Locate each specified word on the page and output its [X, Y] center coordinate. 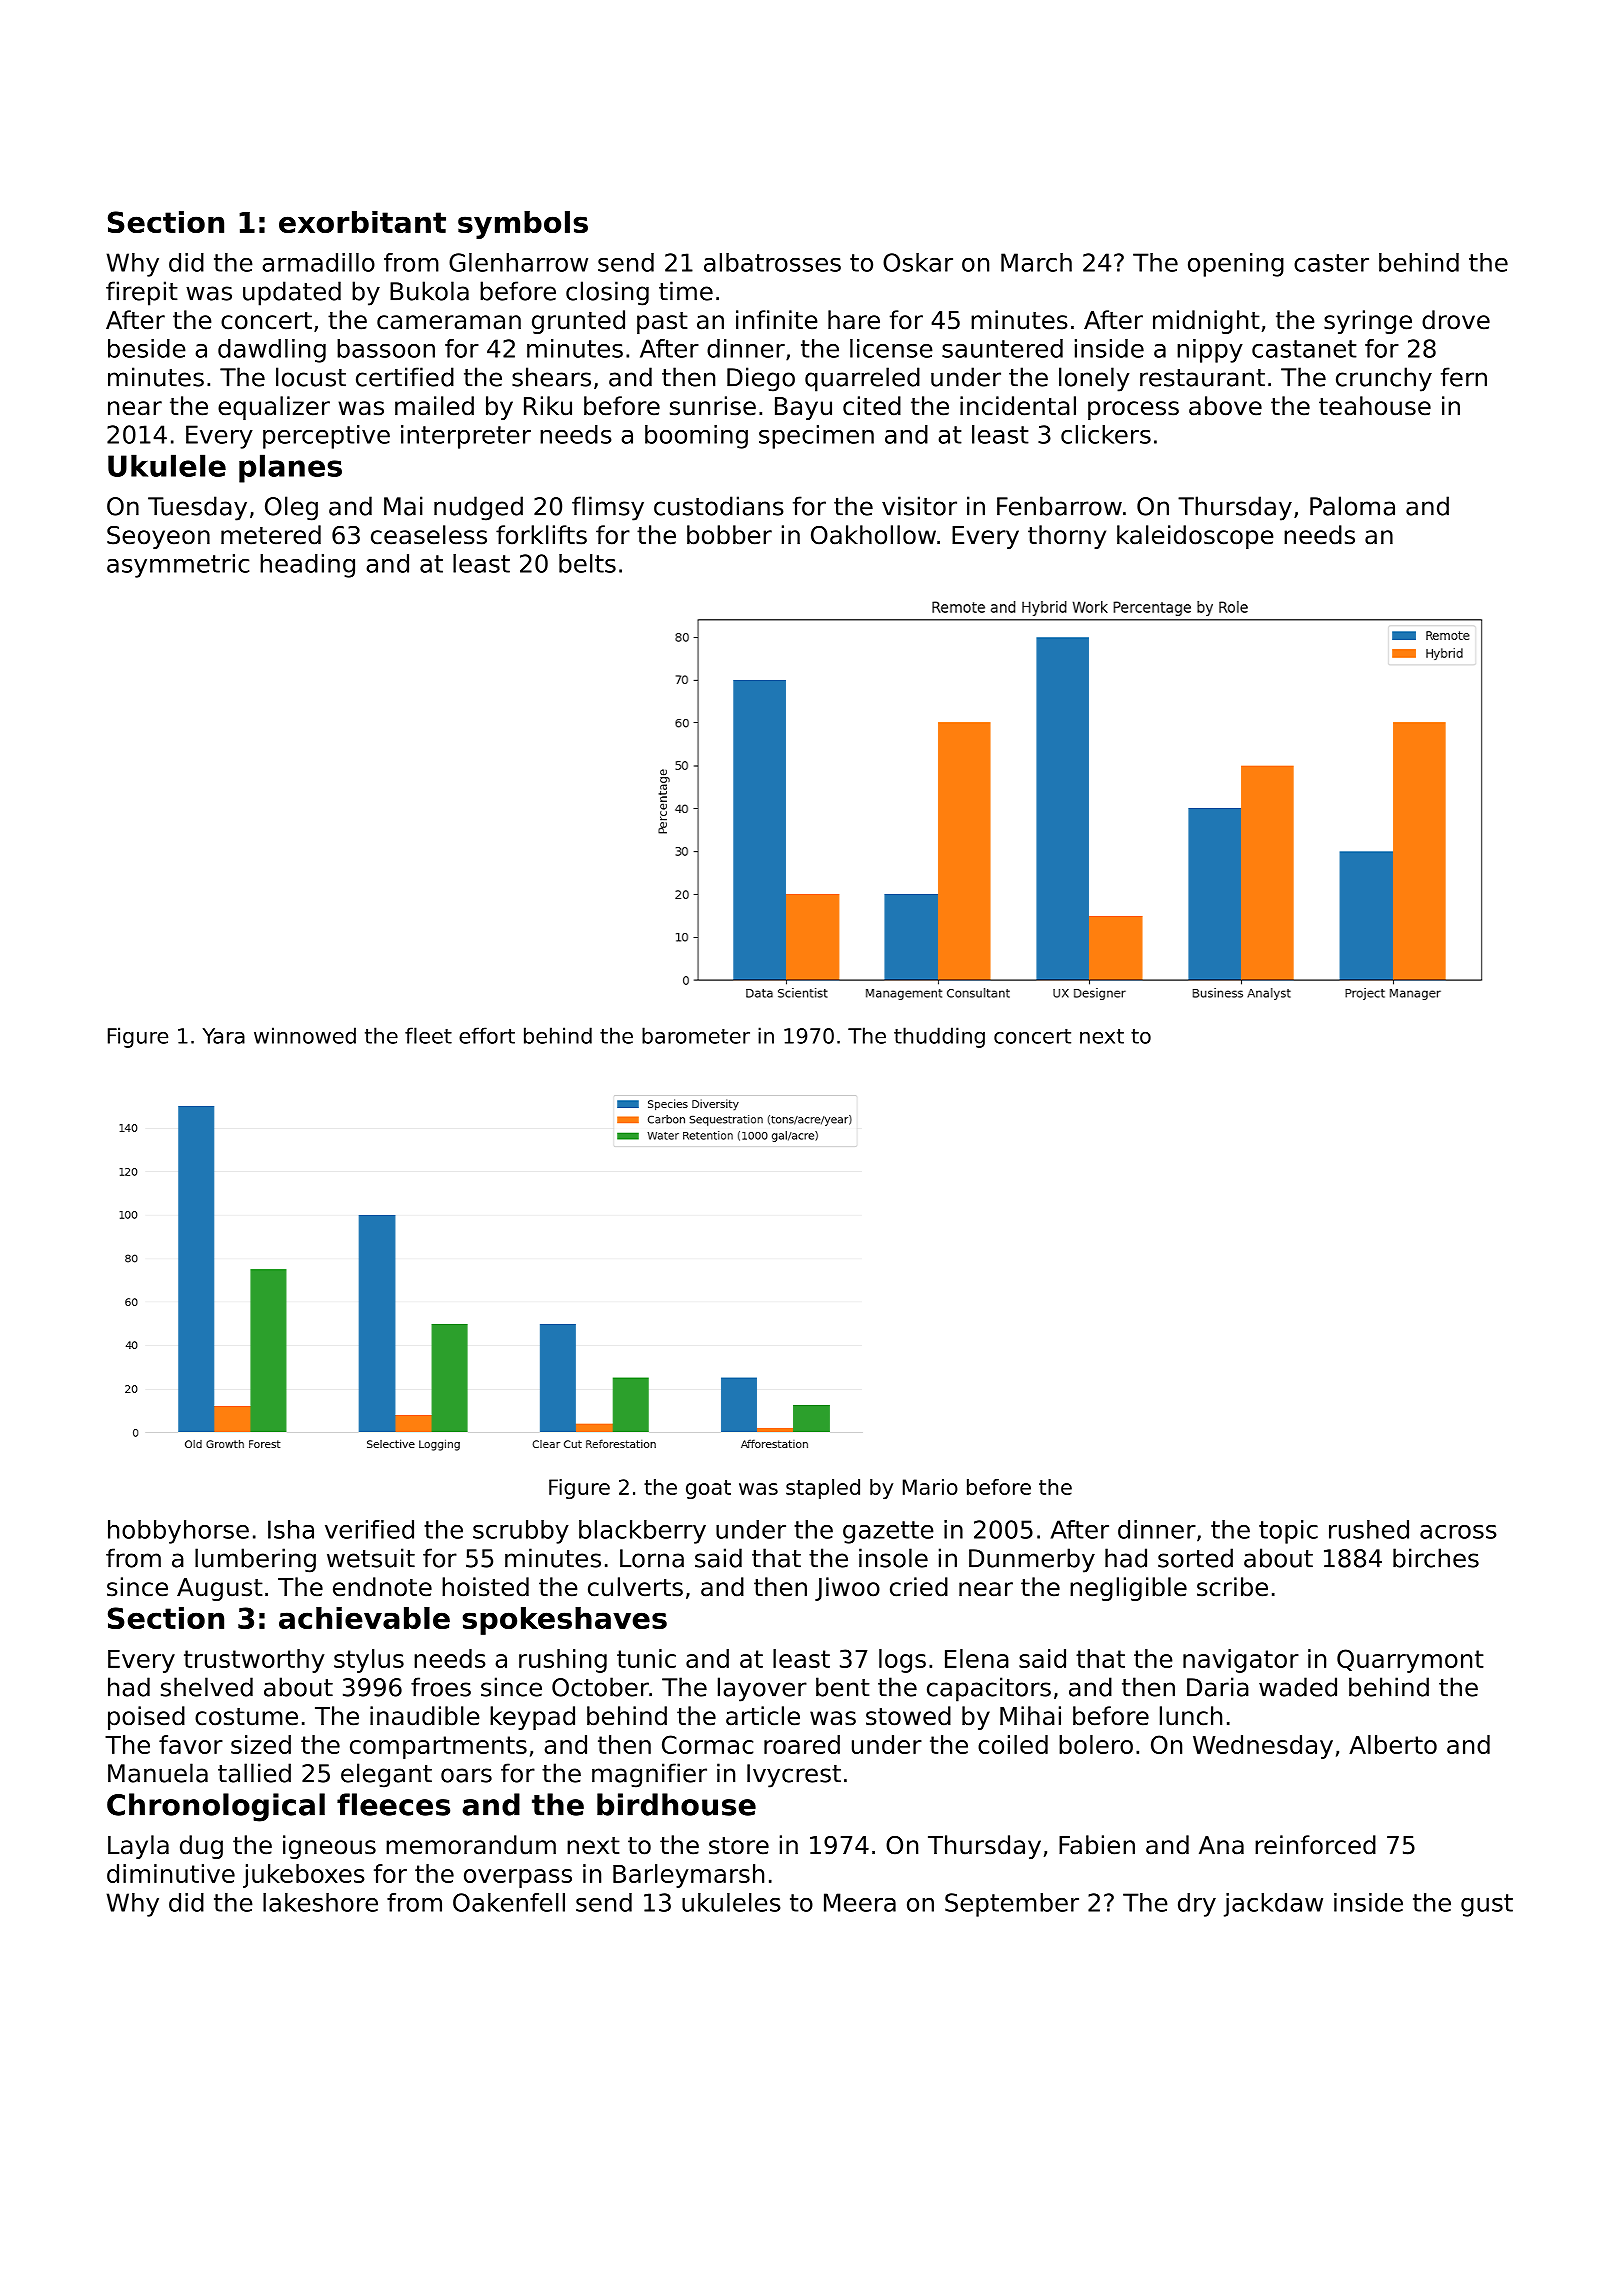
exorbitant [362, 222]
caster [1331, 263]
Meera [860, 1902]
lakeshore [320, 1902]
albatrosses [772, 262]
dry [1197, 1905]
